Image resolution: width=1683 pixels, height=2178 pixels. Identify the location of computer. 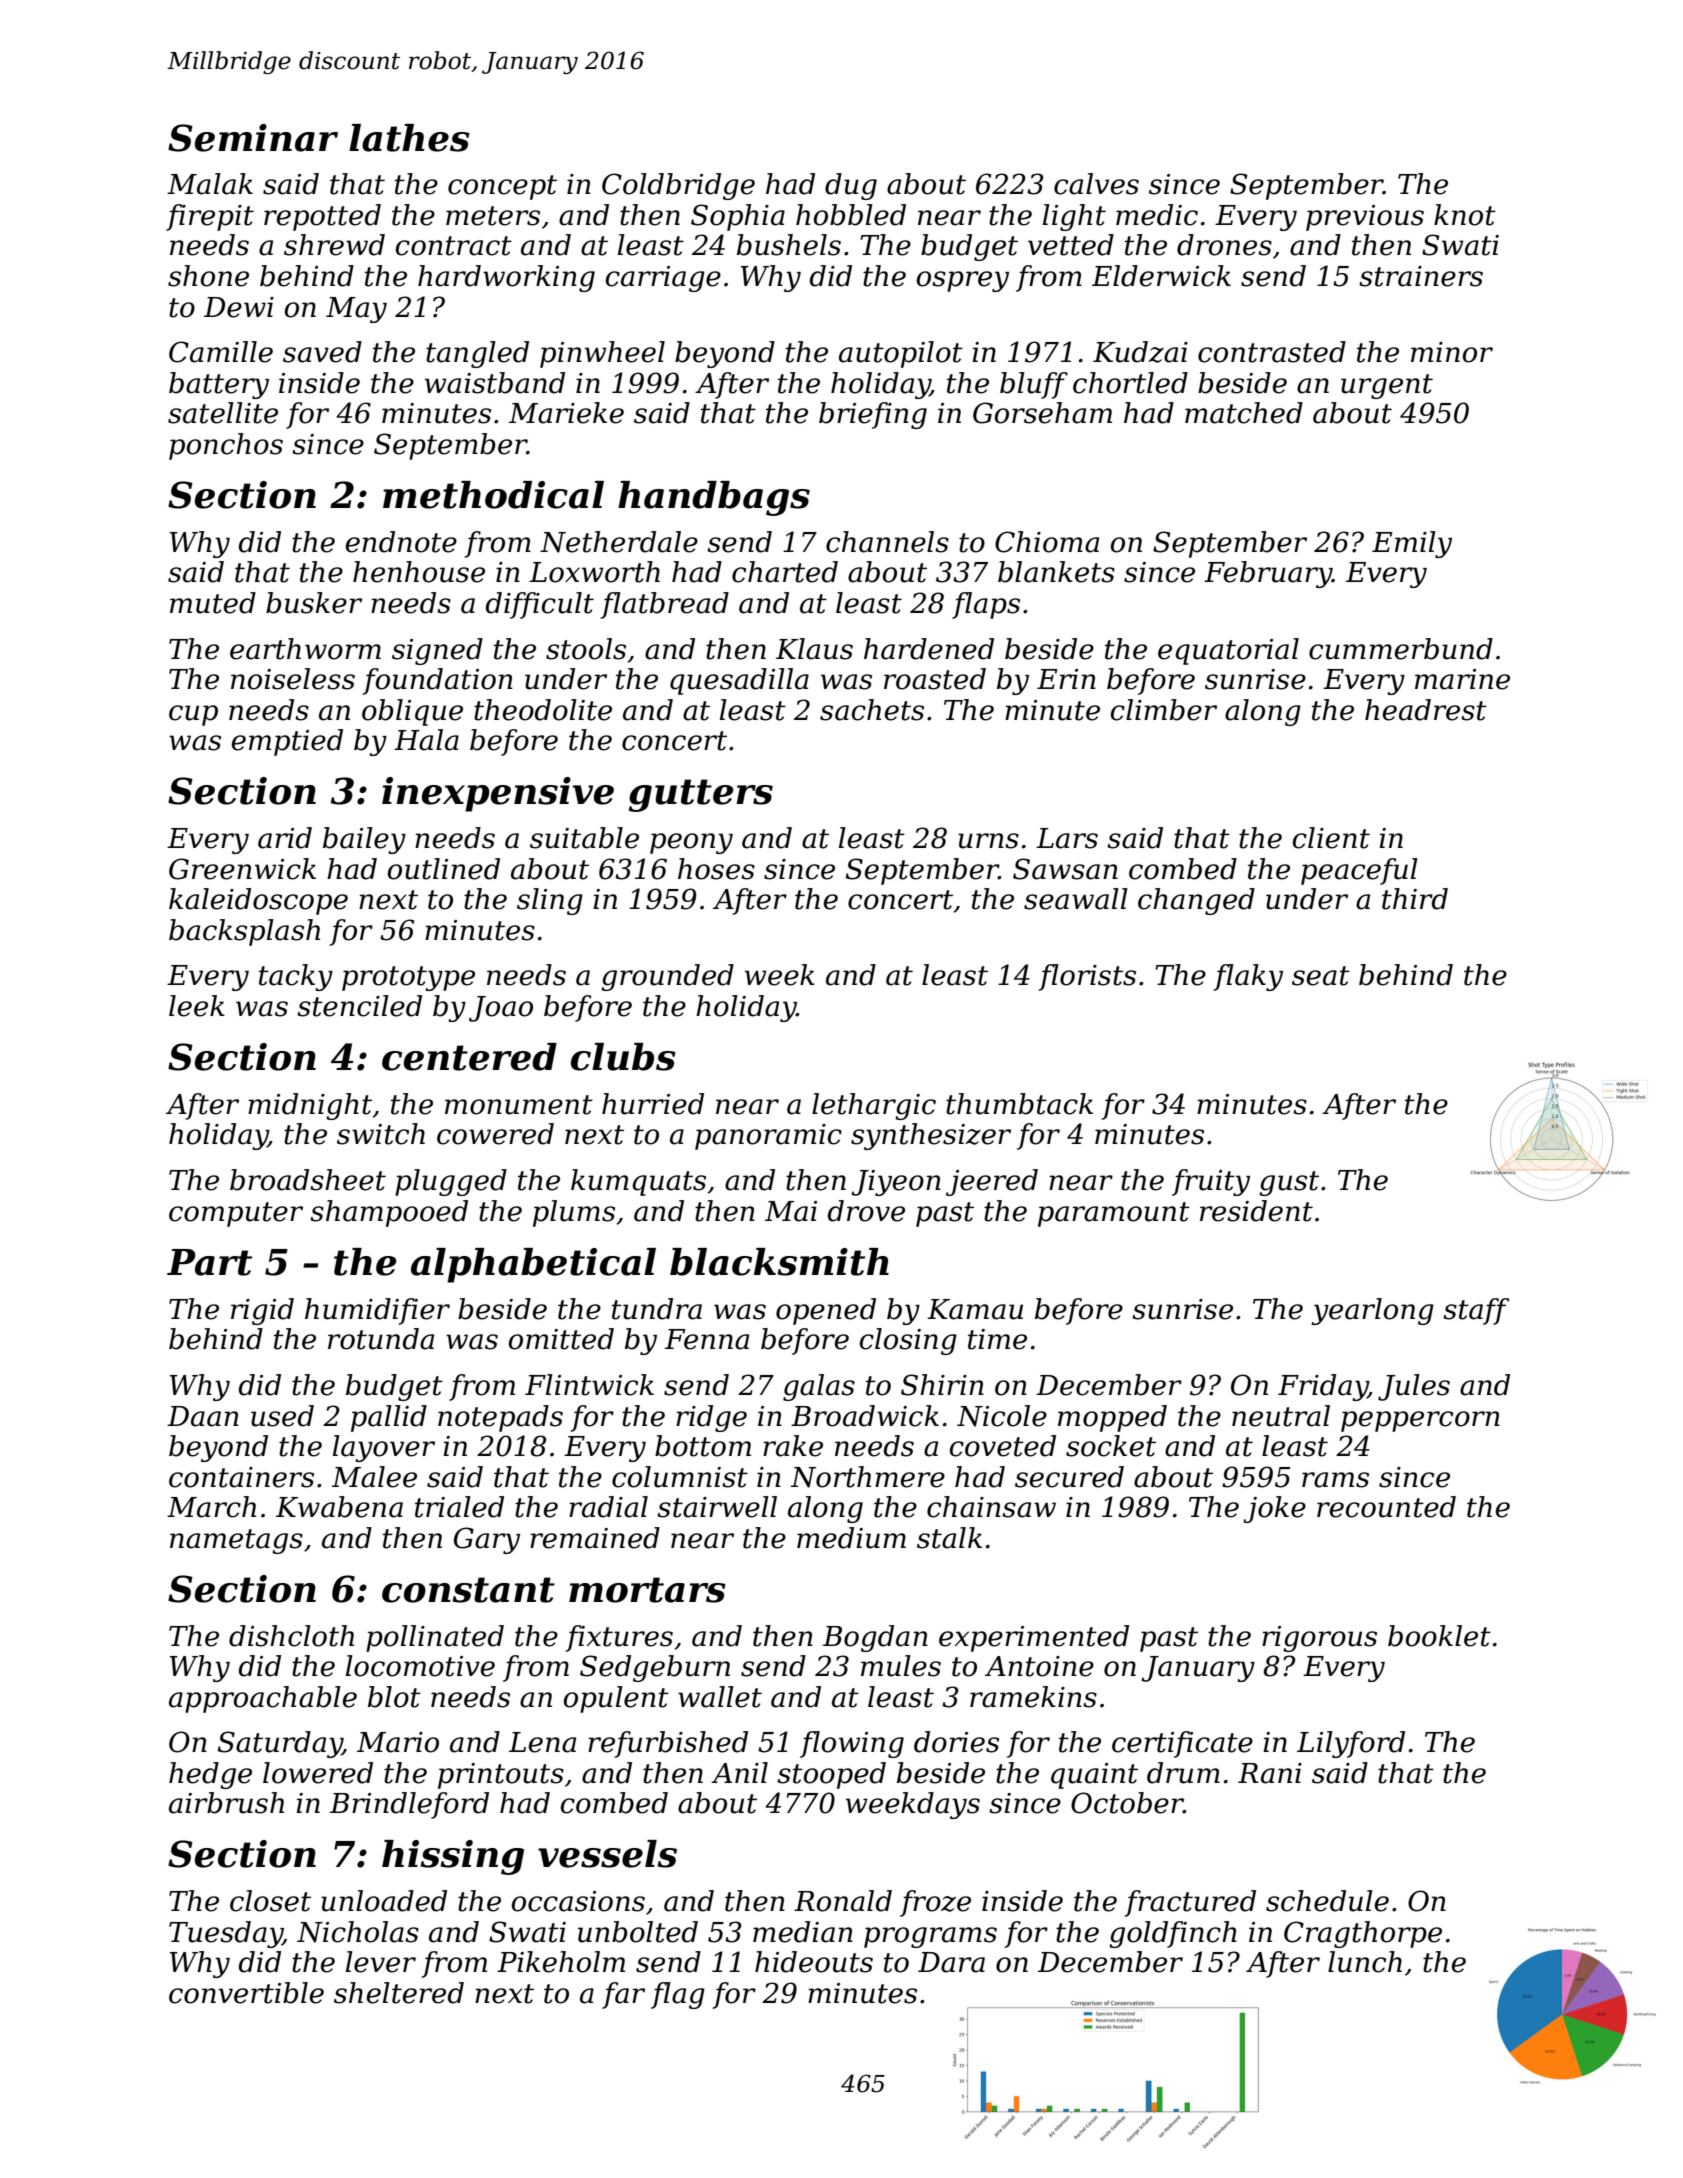
(236, 1214).
